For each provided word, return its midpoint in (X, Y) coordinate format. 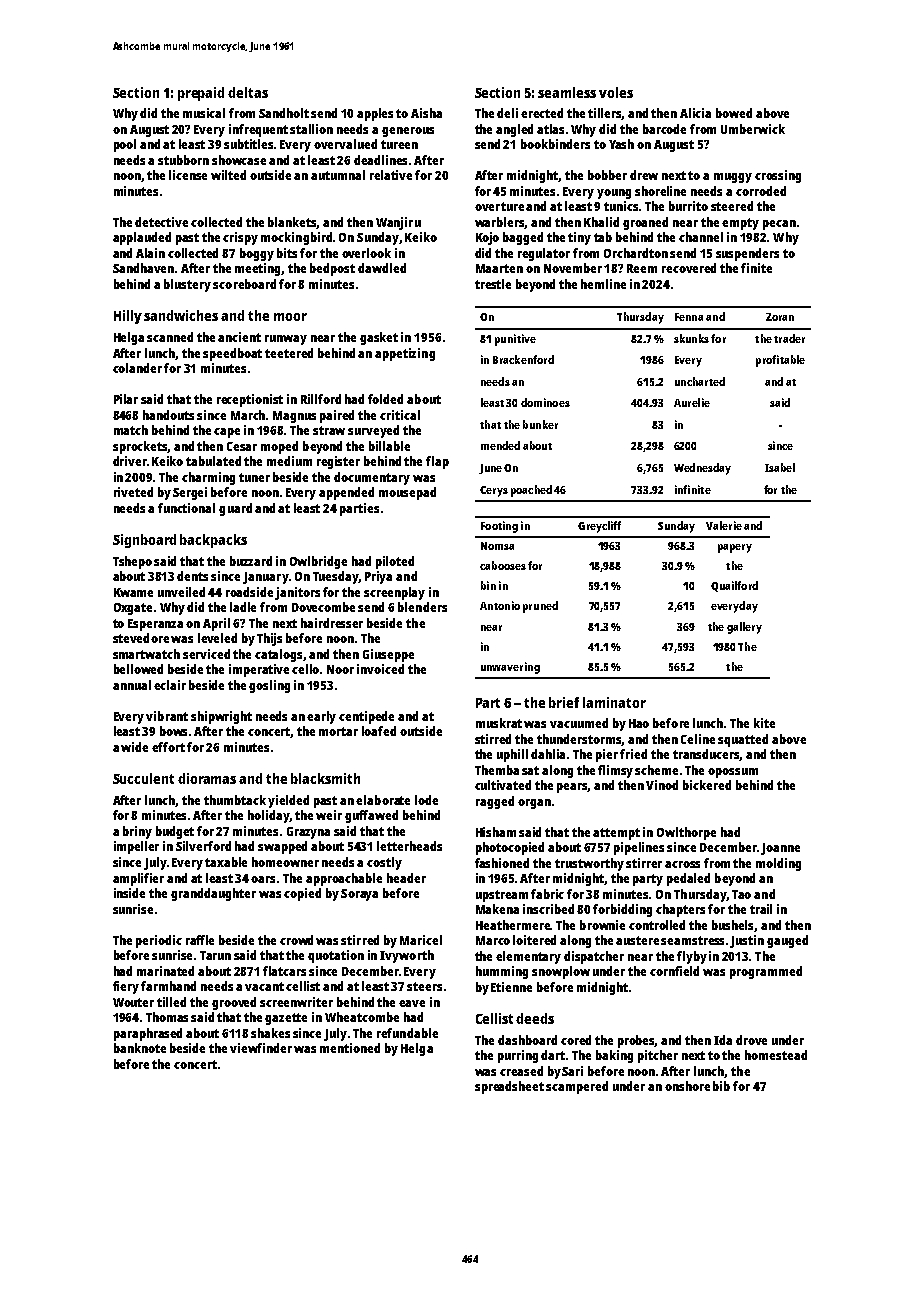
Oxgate (133, 609)
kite (764, 723)
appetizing (405, 354)
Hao (639, 723)
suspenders (747, 254)
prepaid (201, 94)
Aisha (426, 113)
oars (263, 879)
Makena (497, 909)
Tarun (215, 955)
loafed (379, 731)
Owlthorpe (686, 833)
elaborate (383, 800)
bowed (734, 113)
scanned (170, 337)
